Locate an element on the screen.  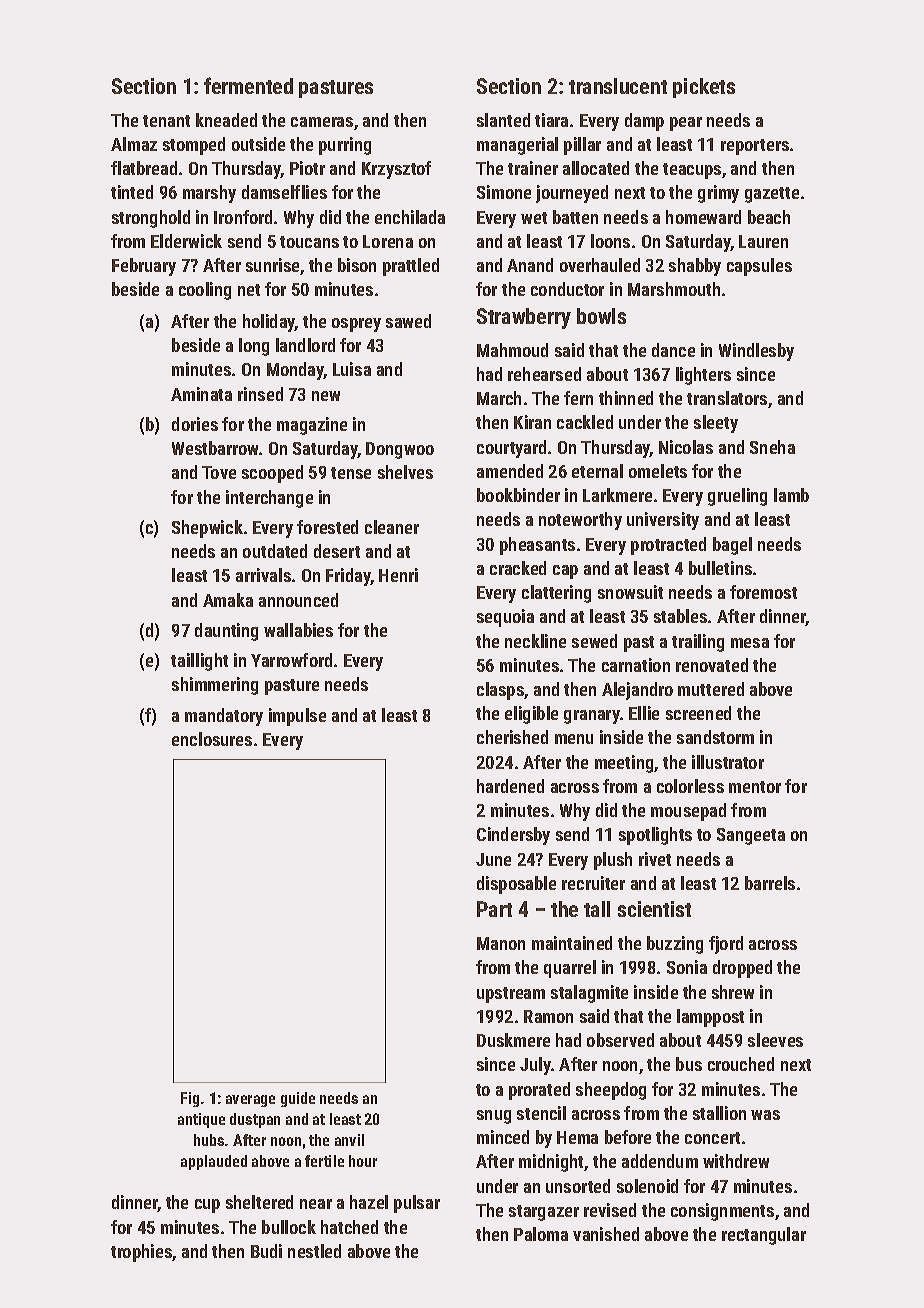
antique is located at coordinates (201, 1120).
